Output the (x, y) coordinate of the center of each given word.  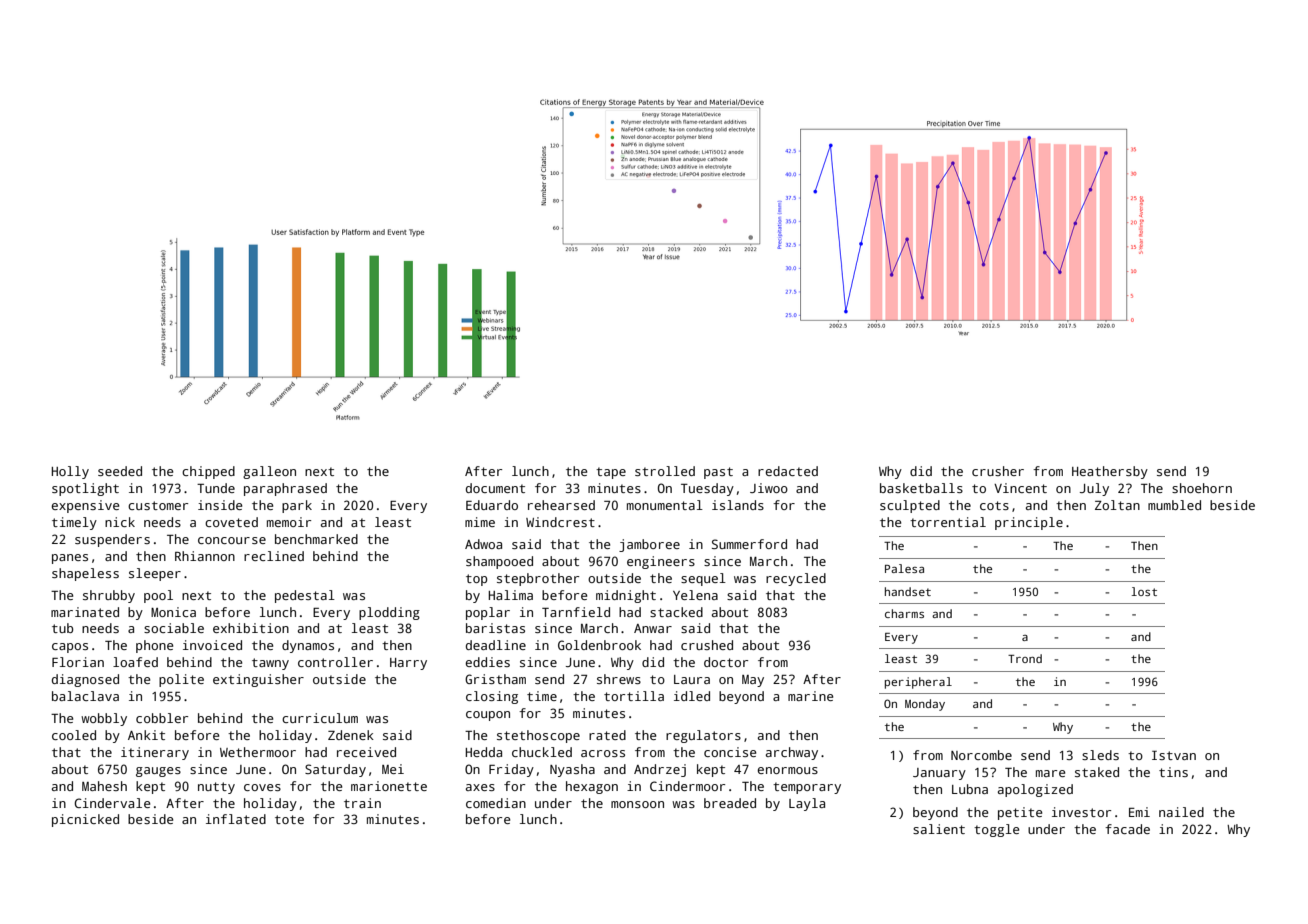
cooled (74, 735)
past (718, 473)
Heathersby (1110, 472)
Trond (1025, 658)
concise (730, 752)
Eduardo (492, 505)
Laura (692, 679)
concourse (232, 540)
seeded (120, 471)
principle (1029, 523)
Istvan (1174, 755)
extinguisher (258, 680)
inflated (236, 819)
